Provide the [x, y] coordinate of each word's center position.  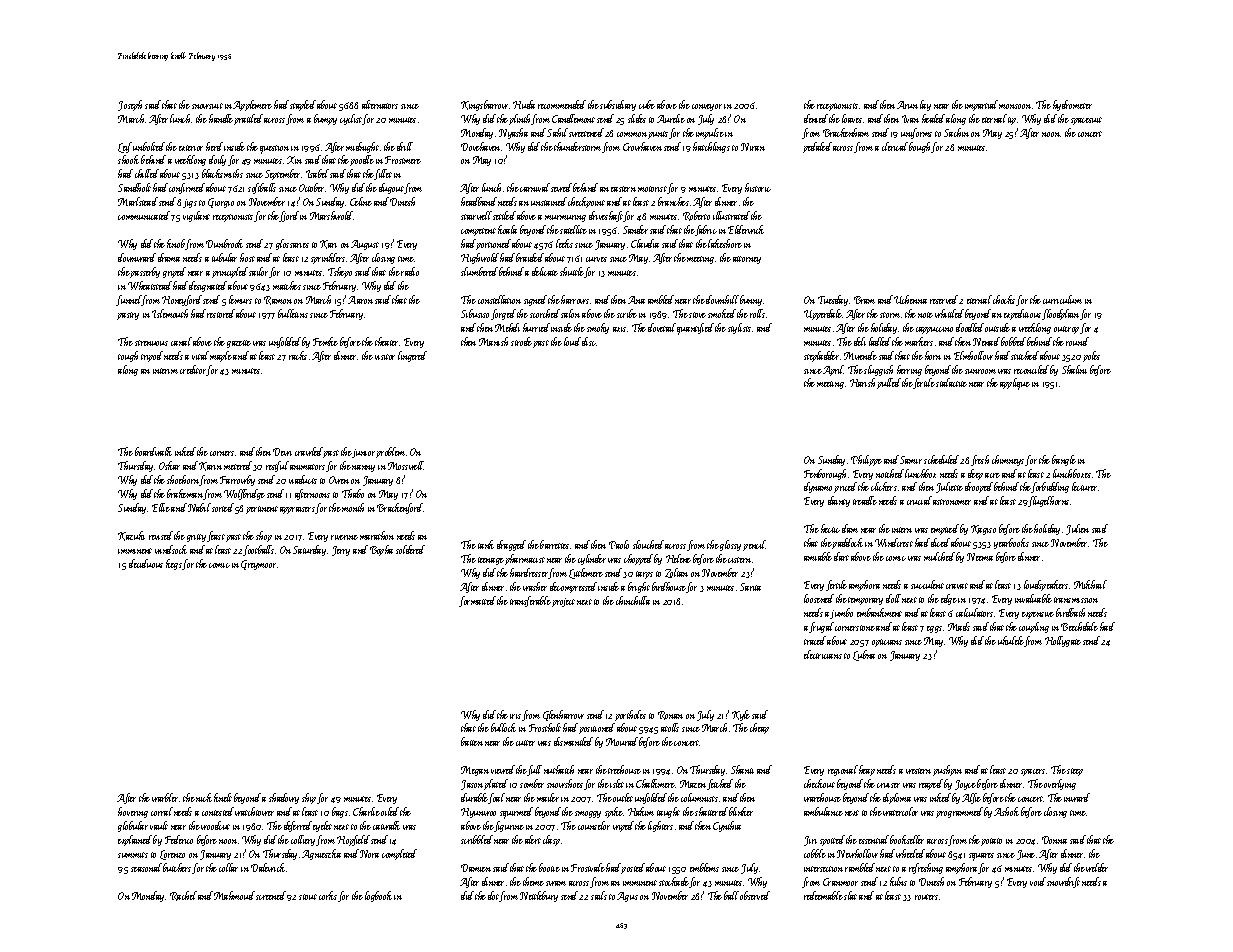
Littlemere [586, 573]
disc [589, 341]
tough [128, 356]
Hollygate [1063, 641]
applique [1015, 384]
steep [1075, 772]
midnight [362, 147]
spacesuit [1086, 121]
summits [133, 855]
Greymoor [258, 565]
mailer [548, 797]
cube [647, 104]
